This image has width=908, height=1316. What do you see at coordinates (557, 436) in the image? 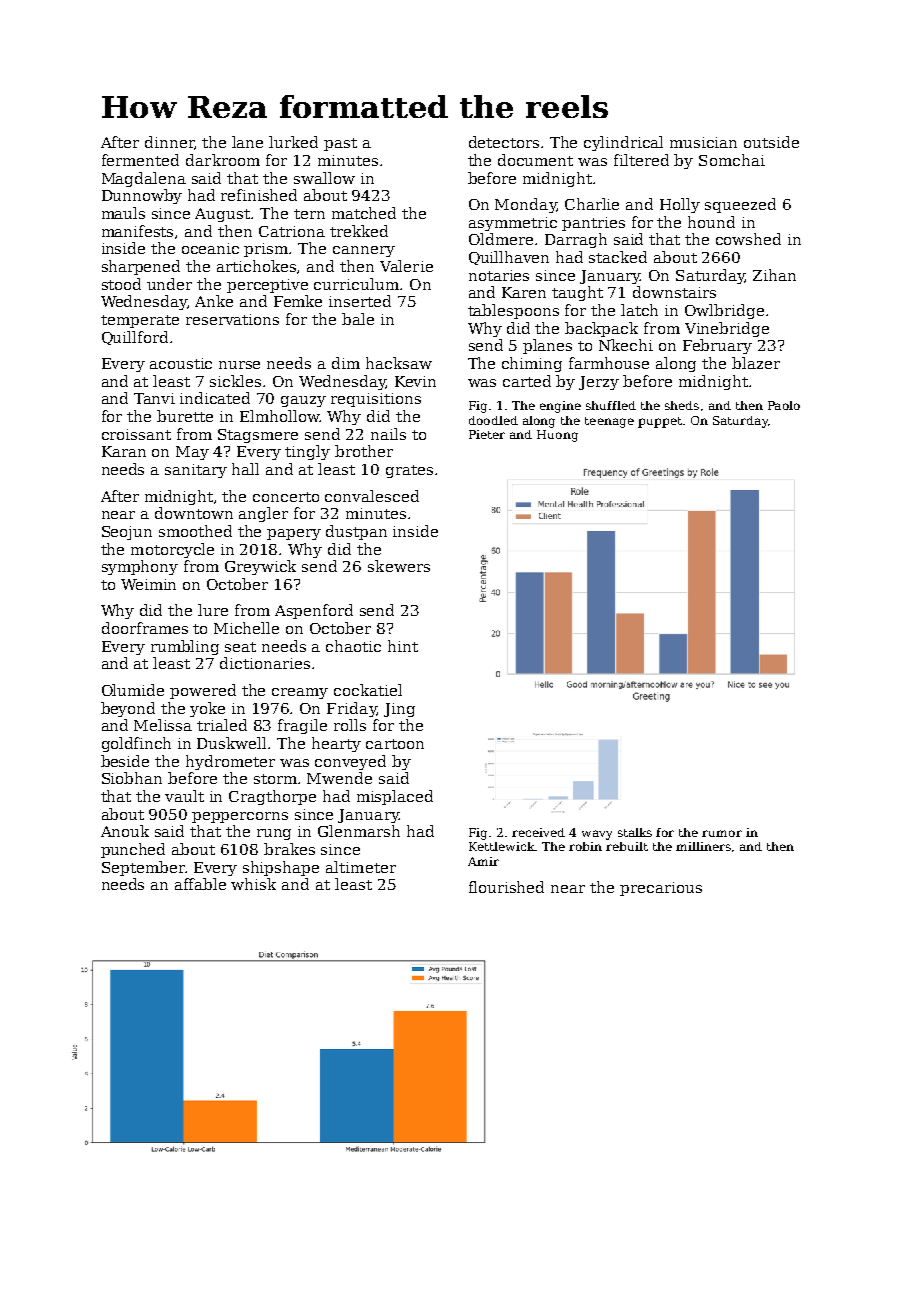
I see `Huong` at bounding box center [557, 436].
